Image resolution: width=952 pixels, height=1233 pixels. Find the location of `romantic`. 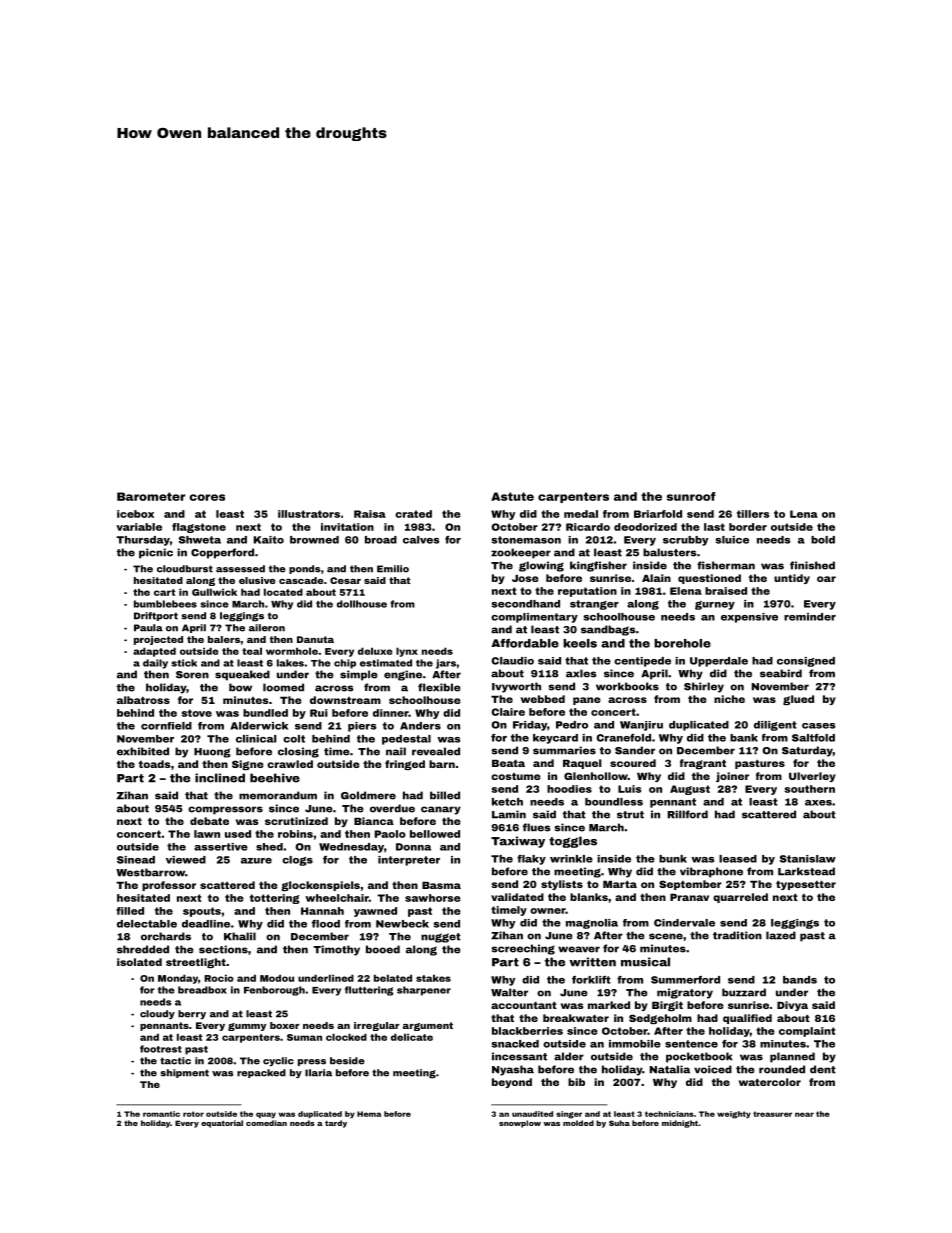

romantic is located at coordinates (161, 1114).
